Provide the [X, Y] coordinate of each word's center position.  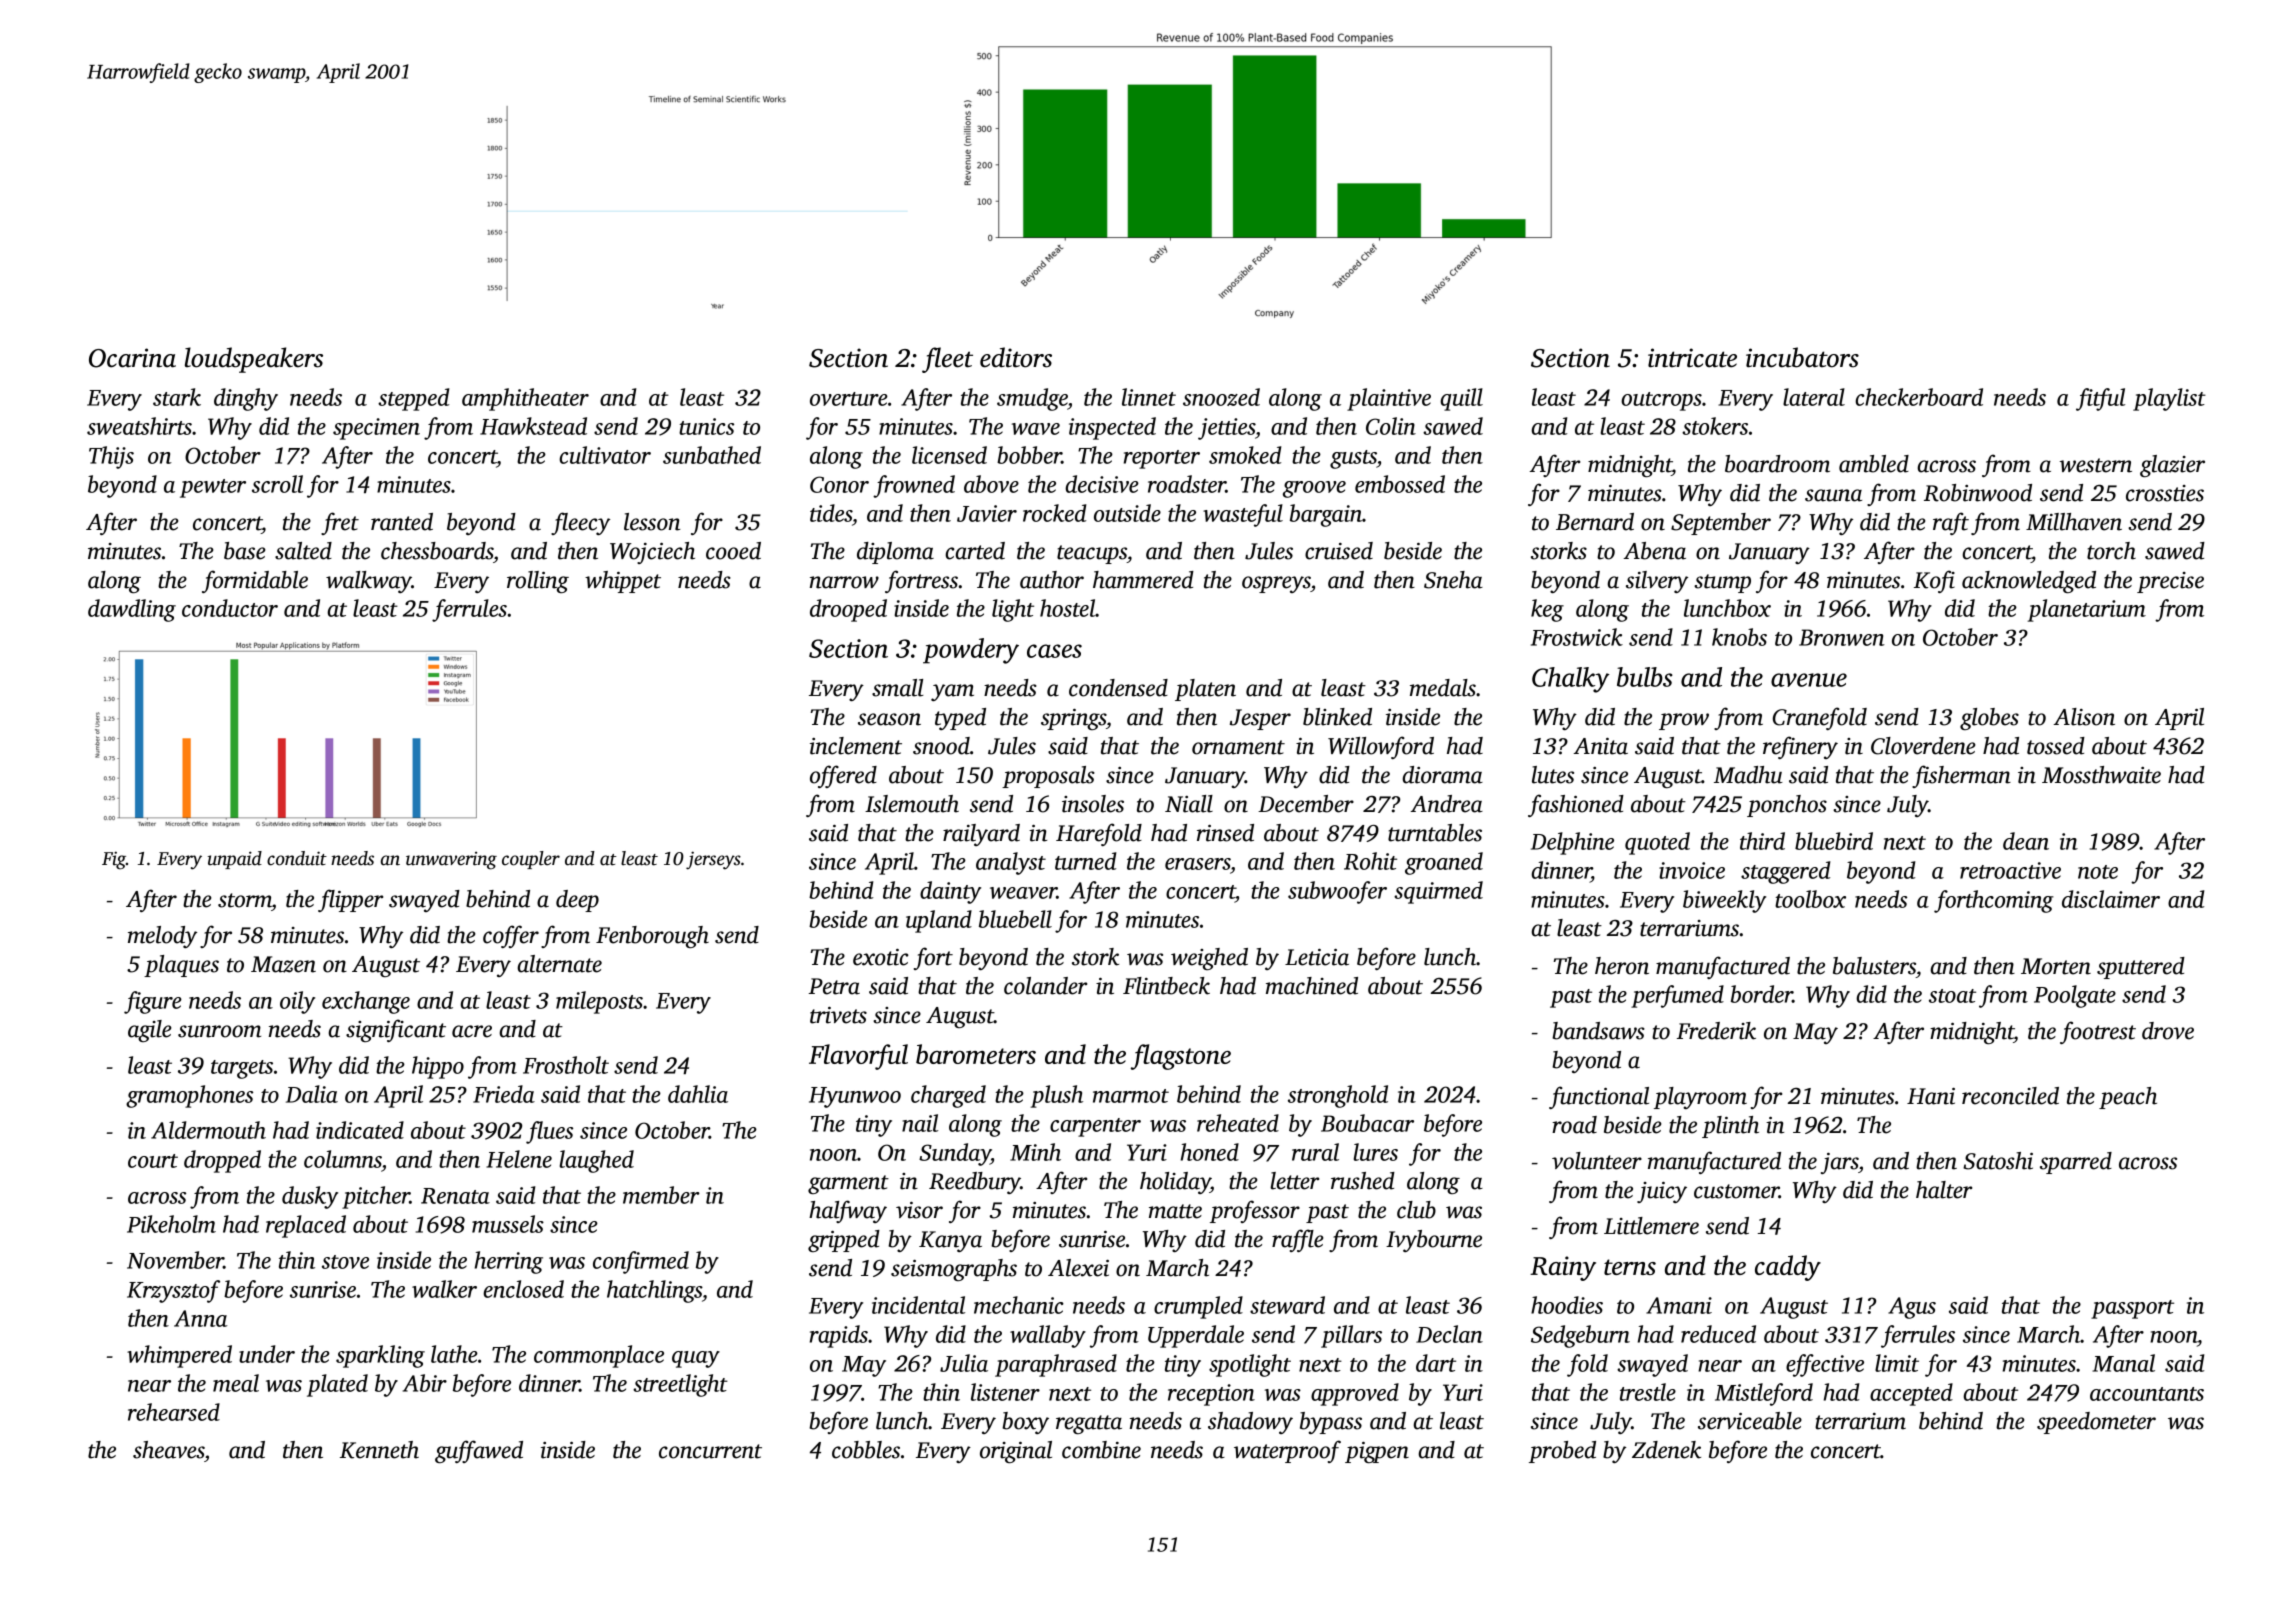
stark [177, 397]
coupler [531, 860]
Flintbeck [1166, 986]
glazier [2172, 466]
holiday [1175, 1183]
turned [1085, 861]
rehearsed [174, 1412]
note [2098, 872]
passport [2132, 1309]
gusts [1353, 459]
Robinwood [1978, 493]
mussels [508, 1224]
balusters [1874, 966]
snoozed [1221, 397]
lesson [652, 522]
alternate [559, 964]
